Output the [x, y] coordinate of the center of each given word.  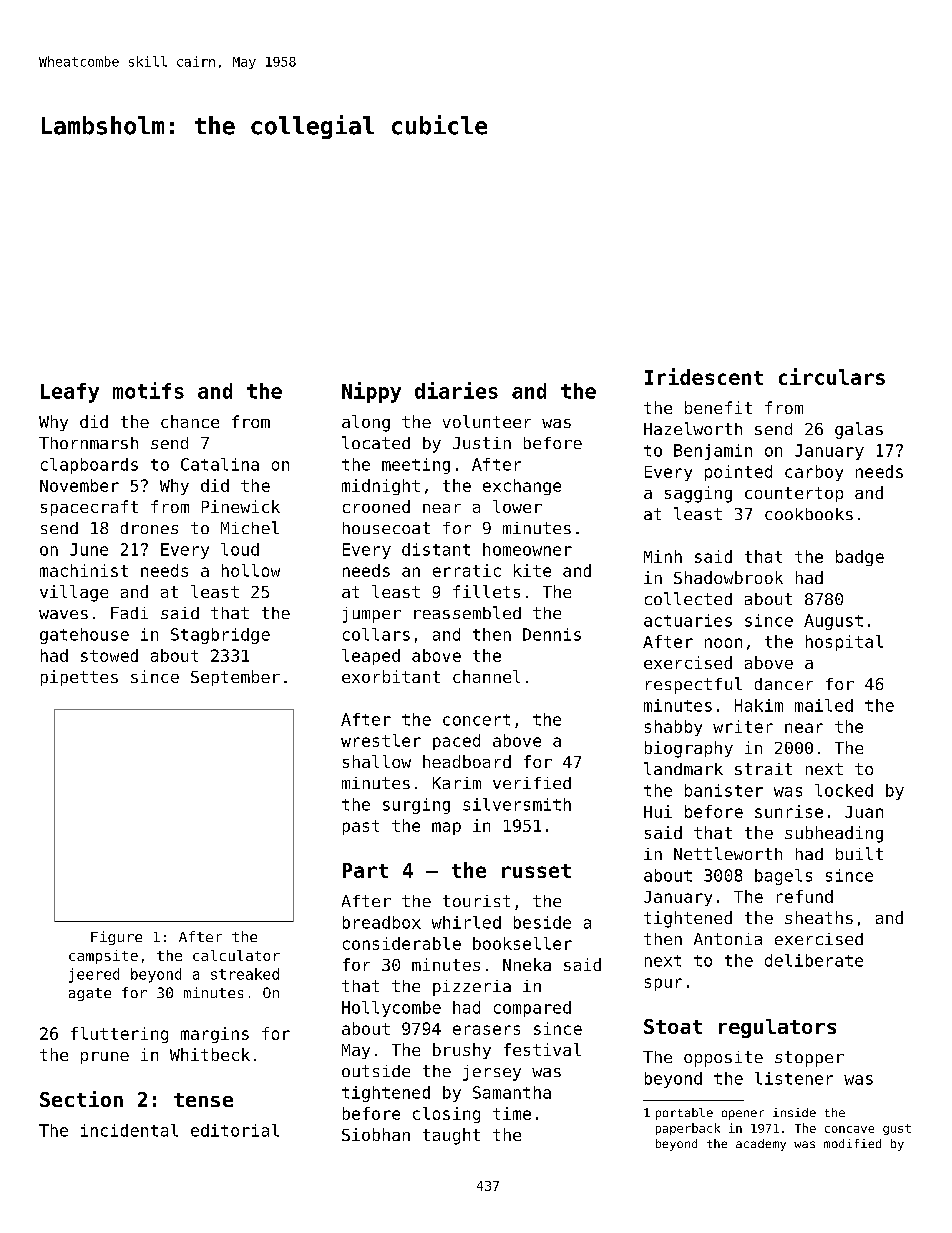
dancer [784, 684]
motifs [148, 390]
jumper [372, 615]
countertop [794, 494]
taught [451, 1136]
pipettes [79, 678]
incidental [129, 1130]
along [366, 423]
